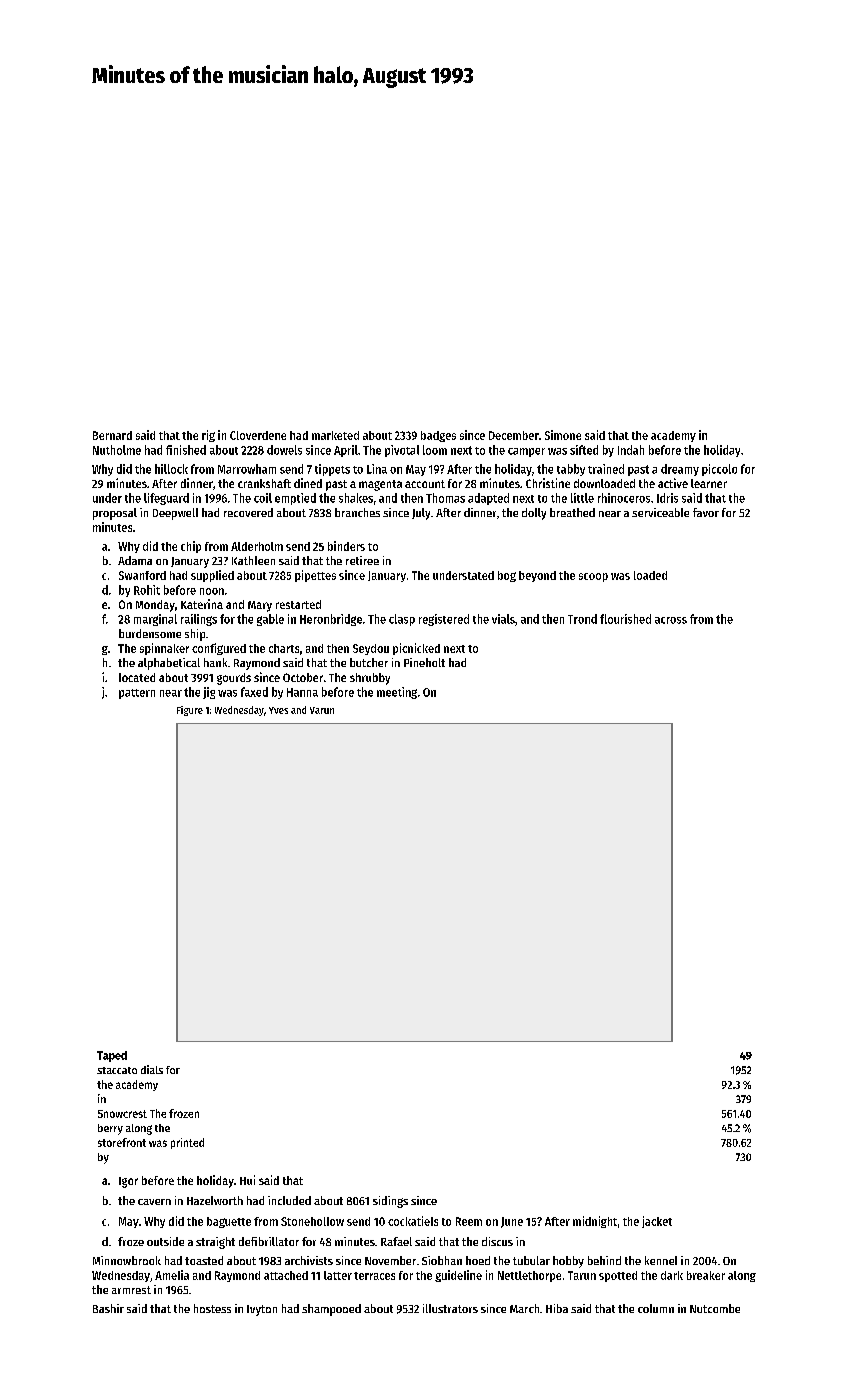  Describe the element at coordinates (137, 694) in the screenshot. I see `pattern` at that location.
